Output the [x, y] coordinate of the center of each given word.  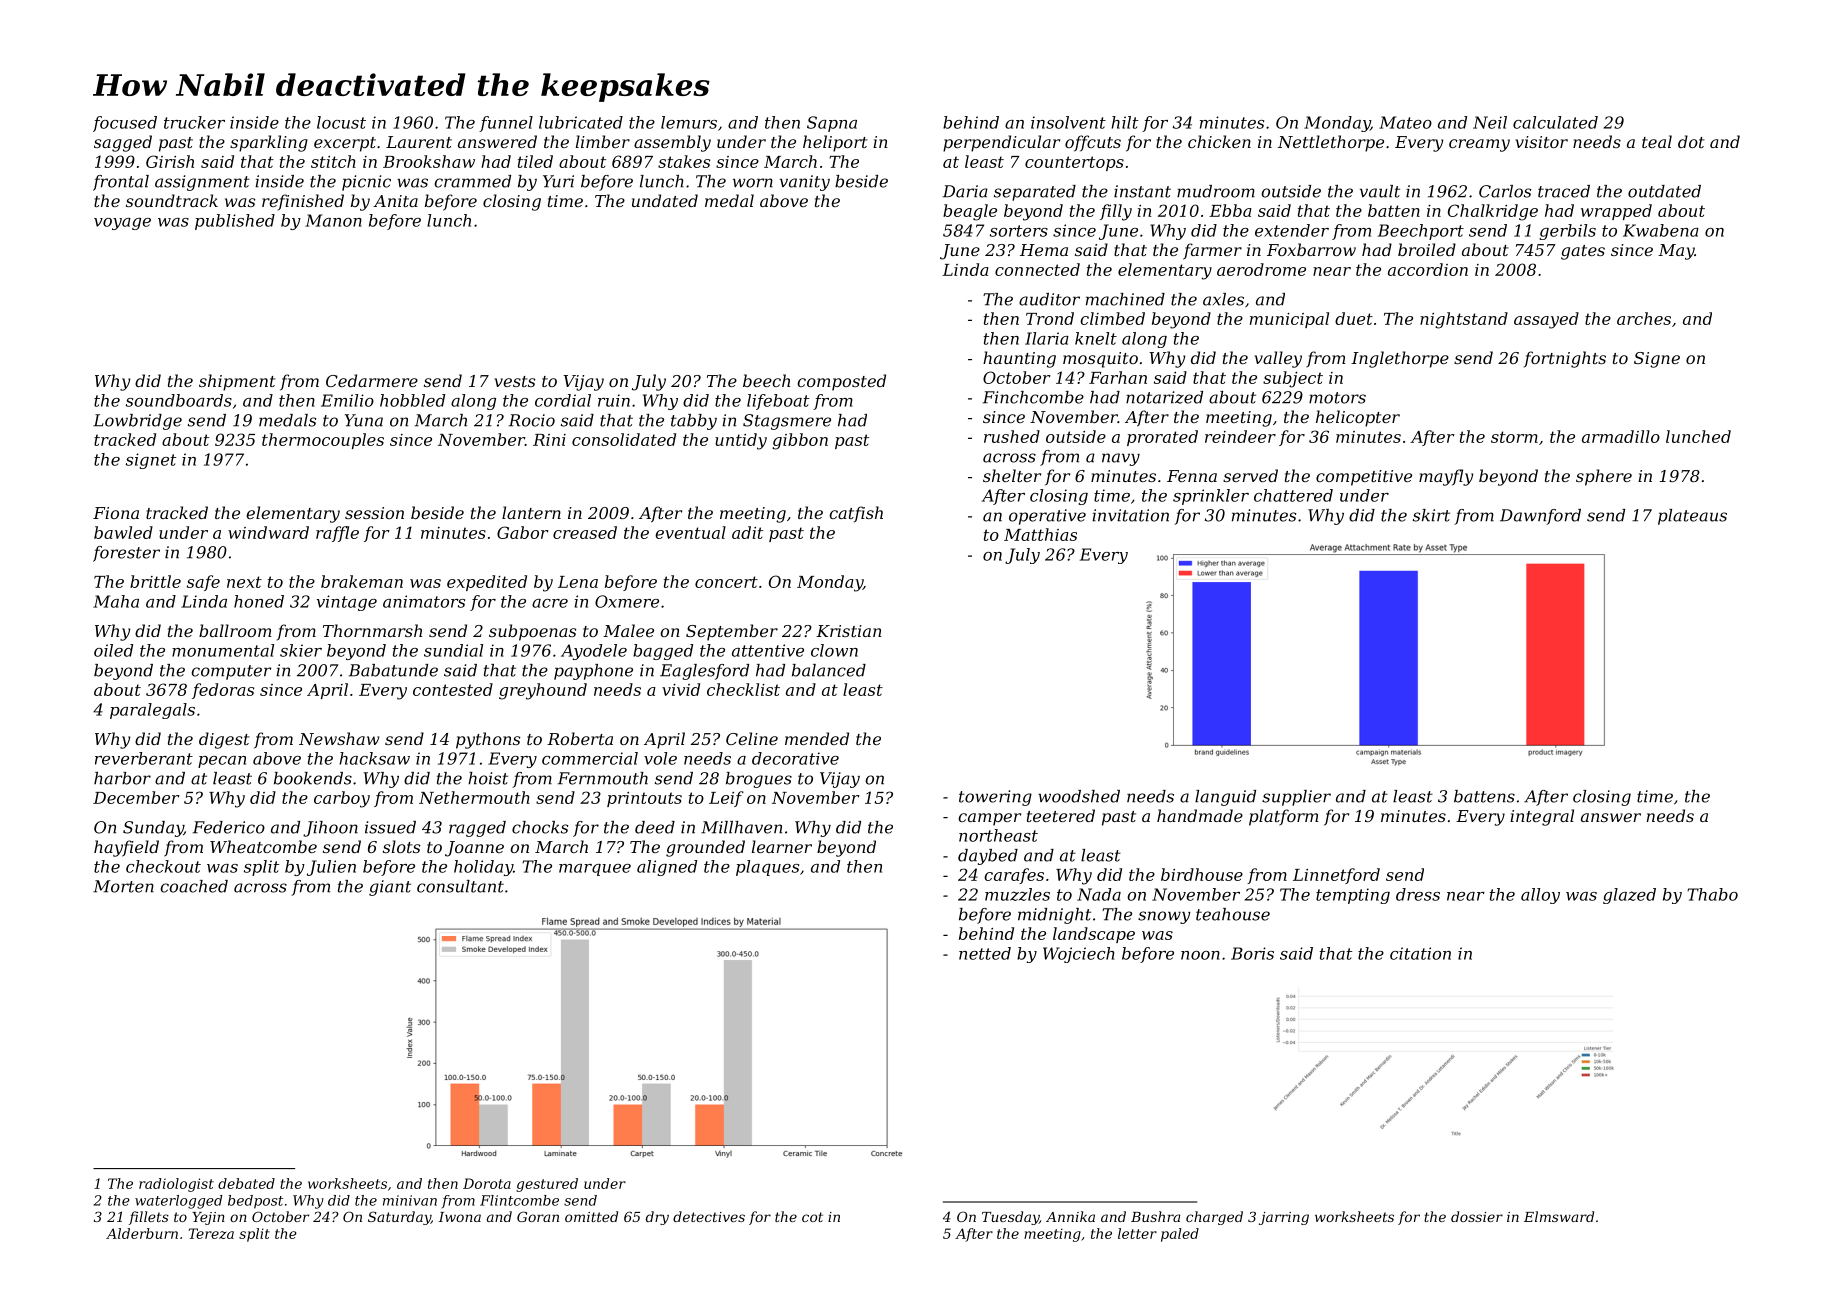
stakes [684, 161]
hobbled [412, 400]
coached [194, 886]
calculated [1555, 122]
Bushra [1155, 1216]
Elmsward [1559, 1216]
